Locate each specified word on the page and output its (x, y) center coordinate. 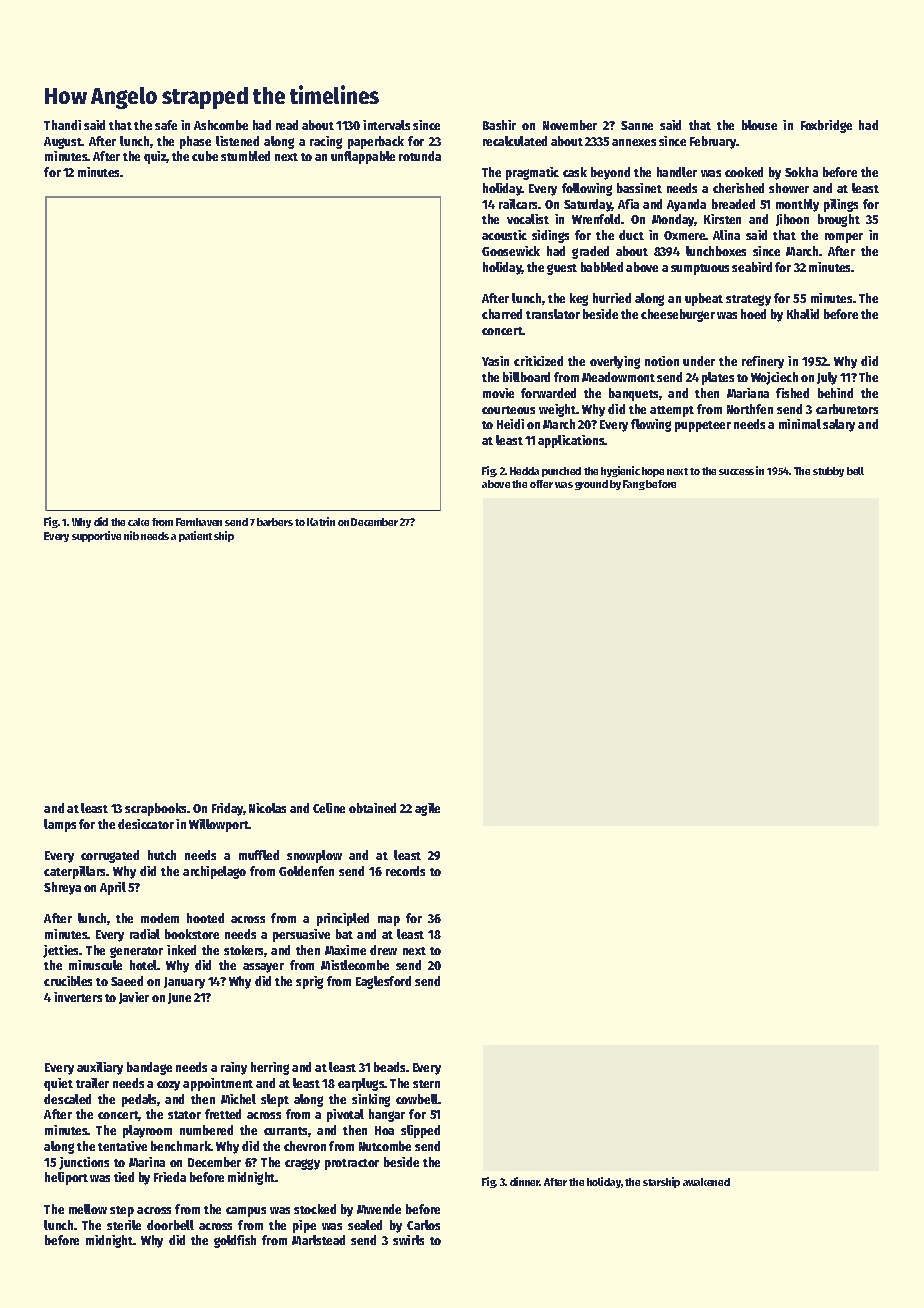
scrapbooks (156, 809)
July (827, 378)
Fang (634, 485)
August (63, 143)
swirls (408, 1240)
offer (541, 484)
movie (498, 393)
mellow (88, 1209)
